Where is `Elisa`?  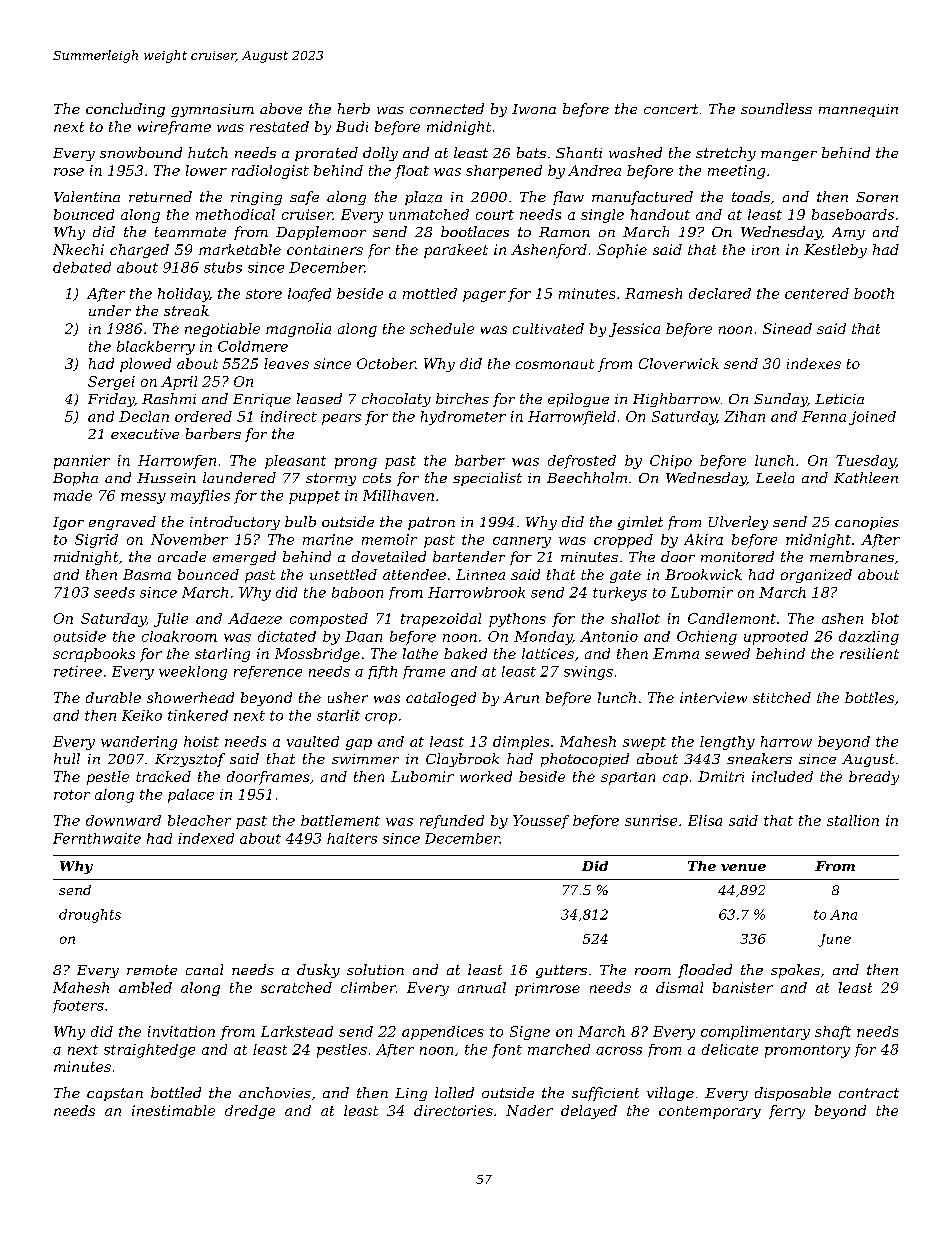 Elisa is located at coordinates (705, 820).
